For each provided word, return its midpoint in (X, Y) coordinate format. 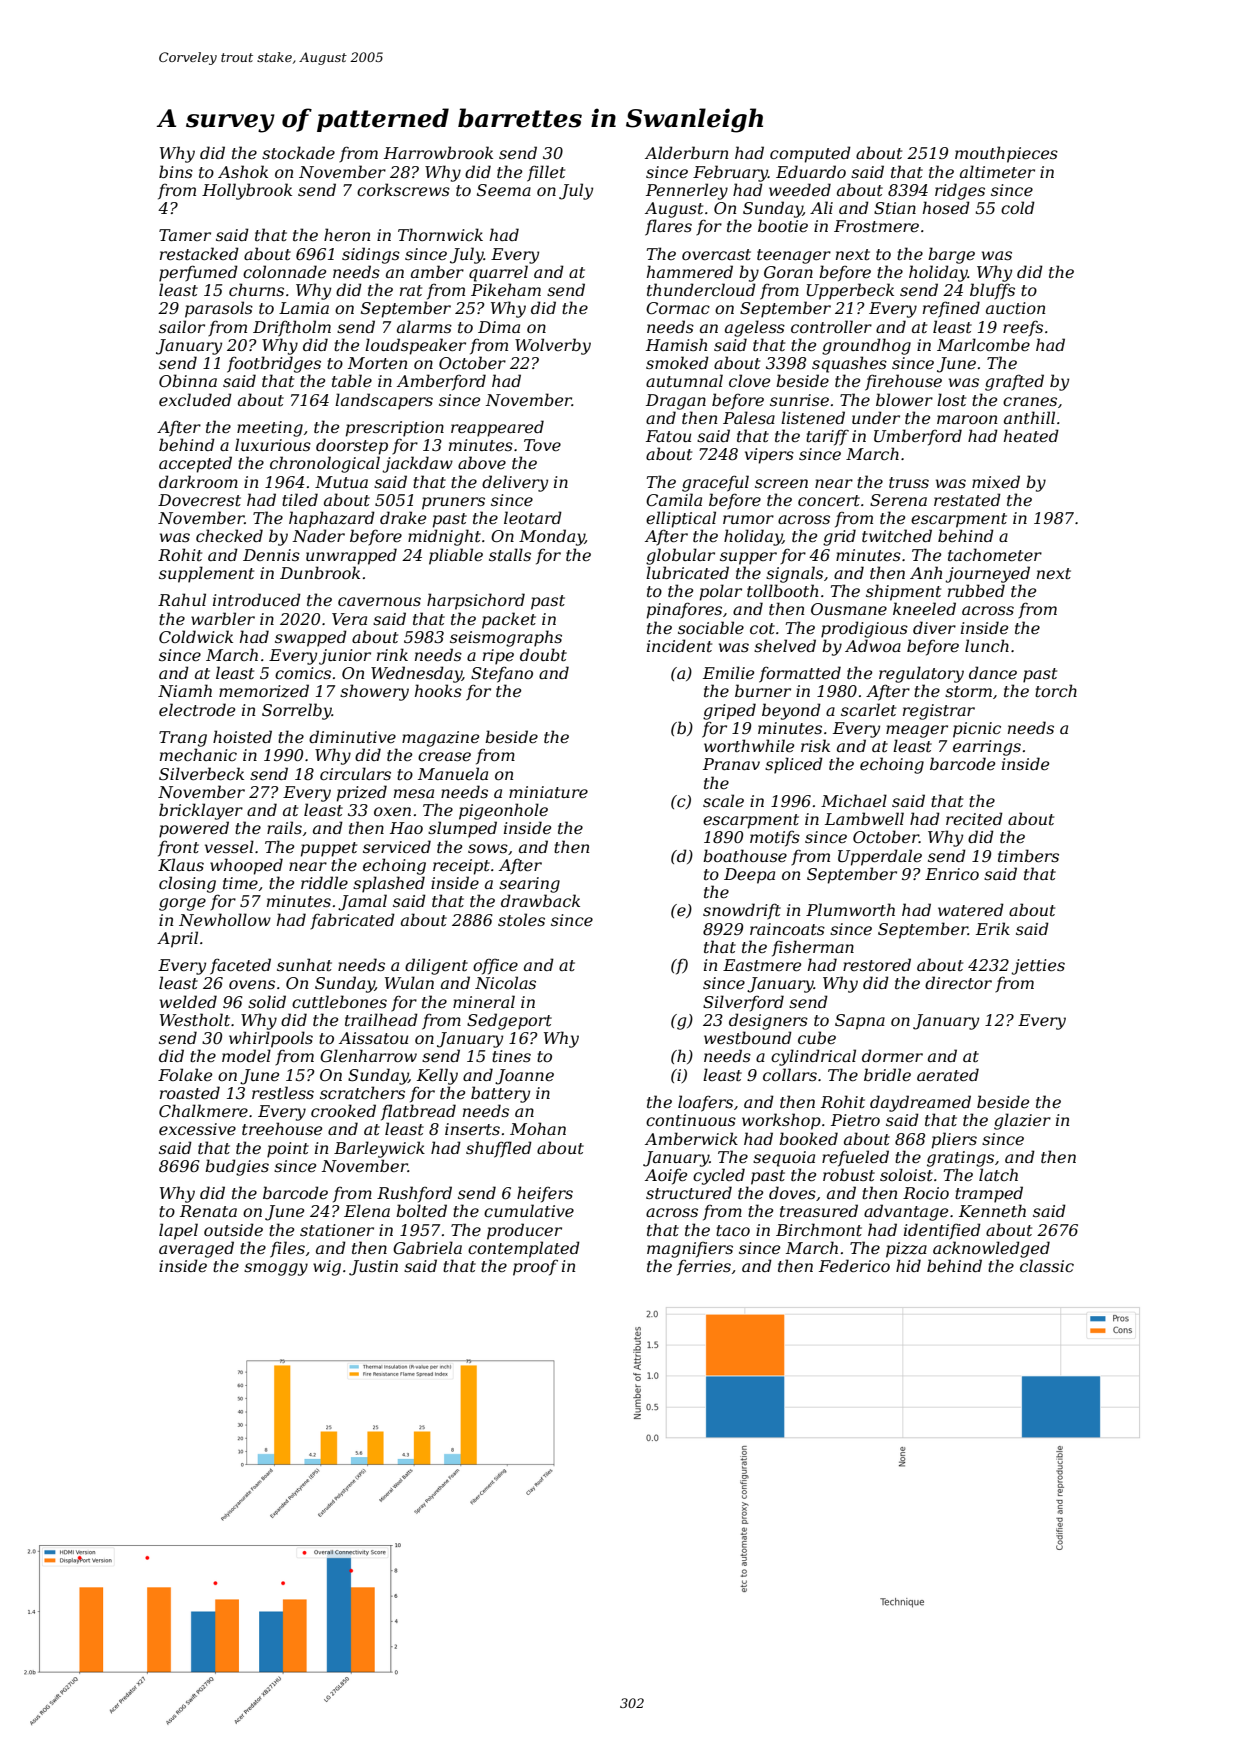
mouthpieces (1006, 154)
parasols (219, 309)
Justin (373, 1268)
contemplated (524, 1249)
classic (1047, 1265)
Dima (499, 327)
